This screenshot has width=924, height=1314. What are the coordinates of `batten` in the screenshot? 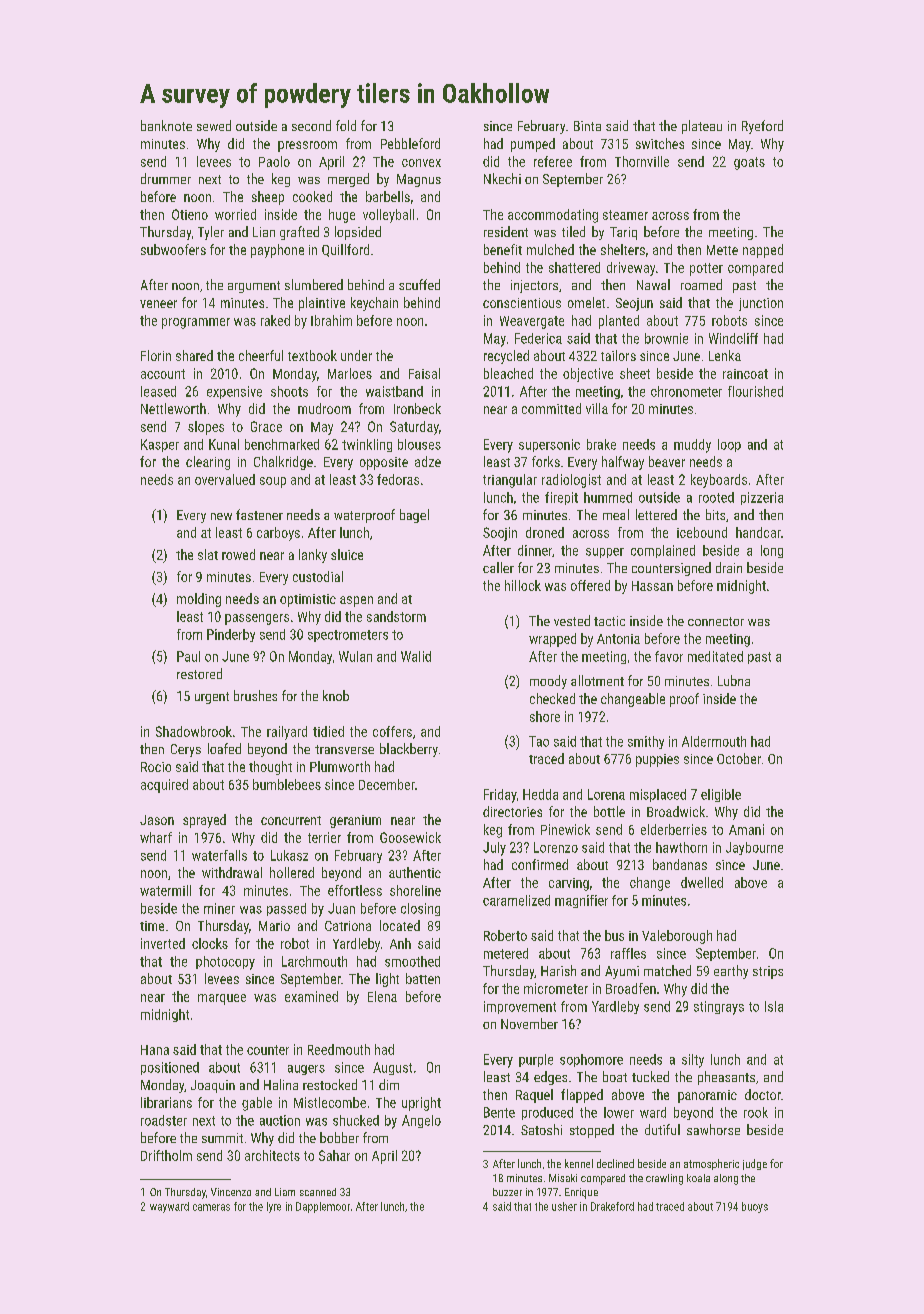 It's located at (423, 978).
